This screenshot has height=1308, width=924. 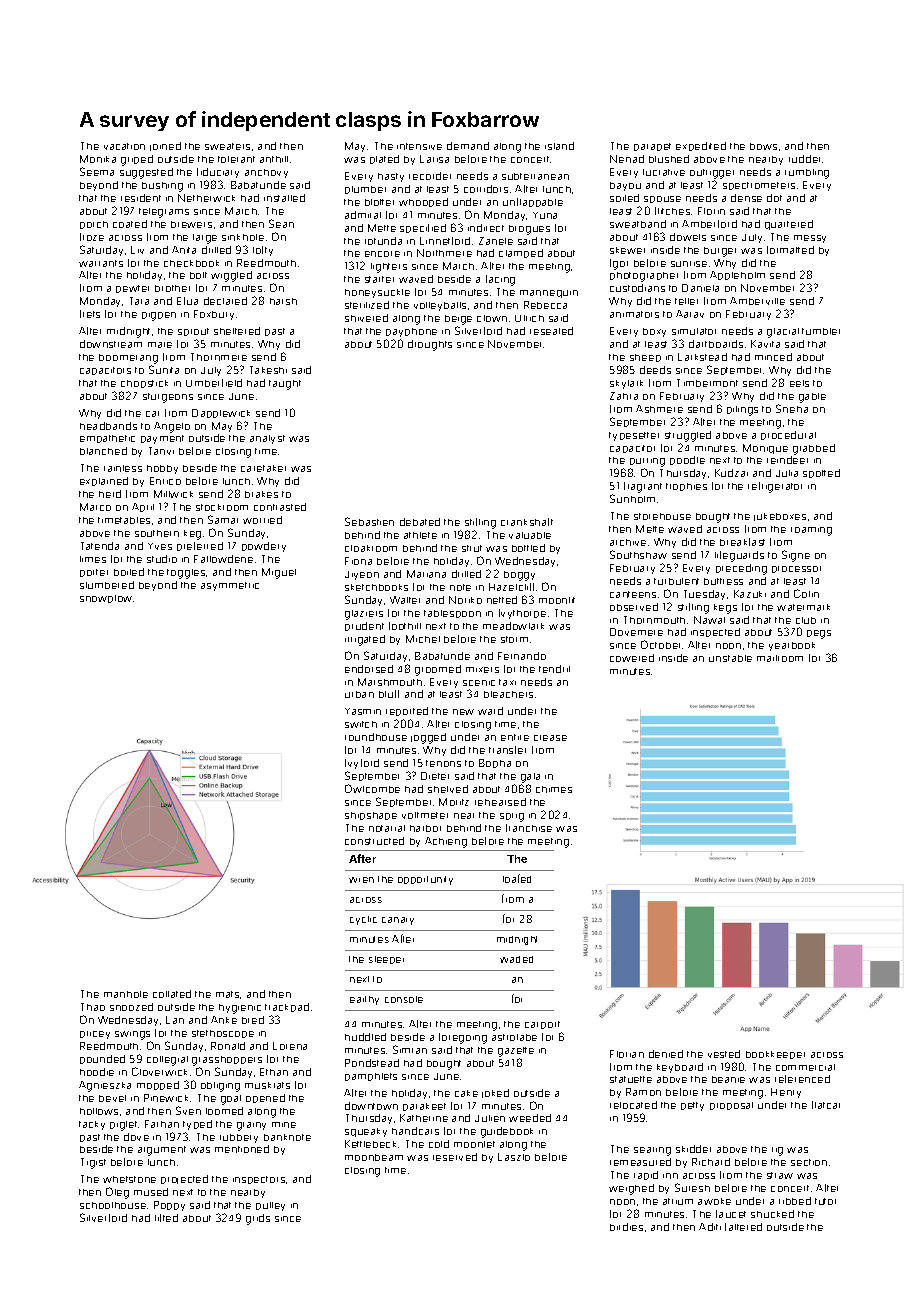 I want to click on loafed, so click(x=517, y=878).
